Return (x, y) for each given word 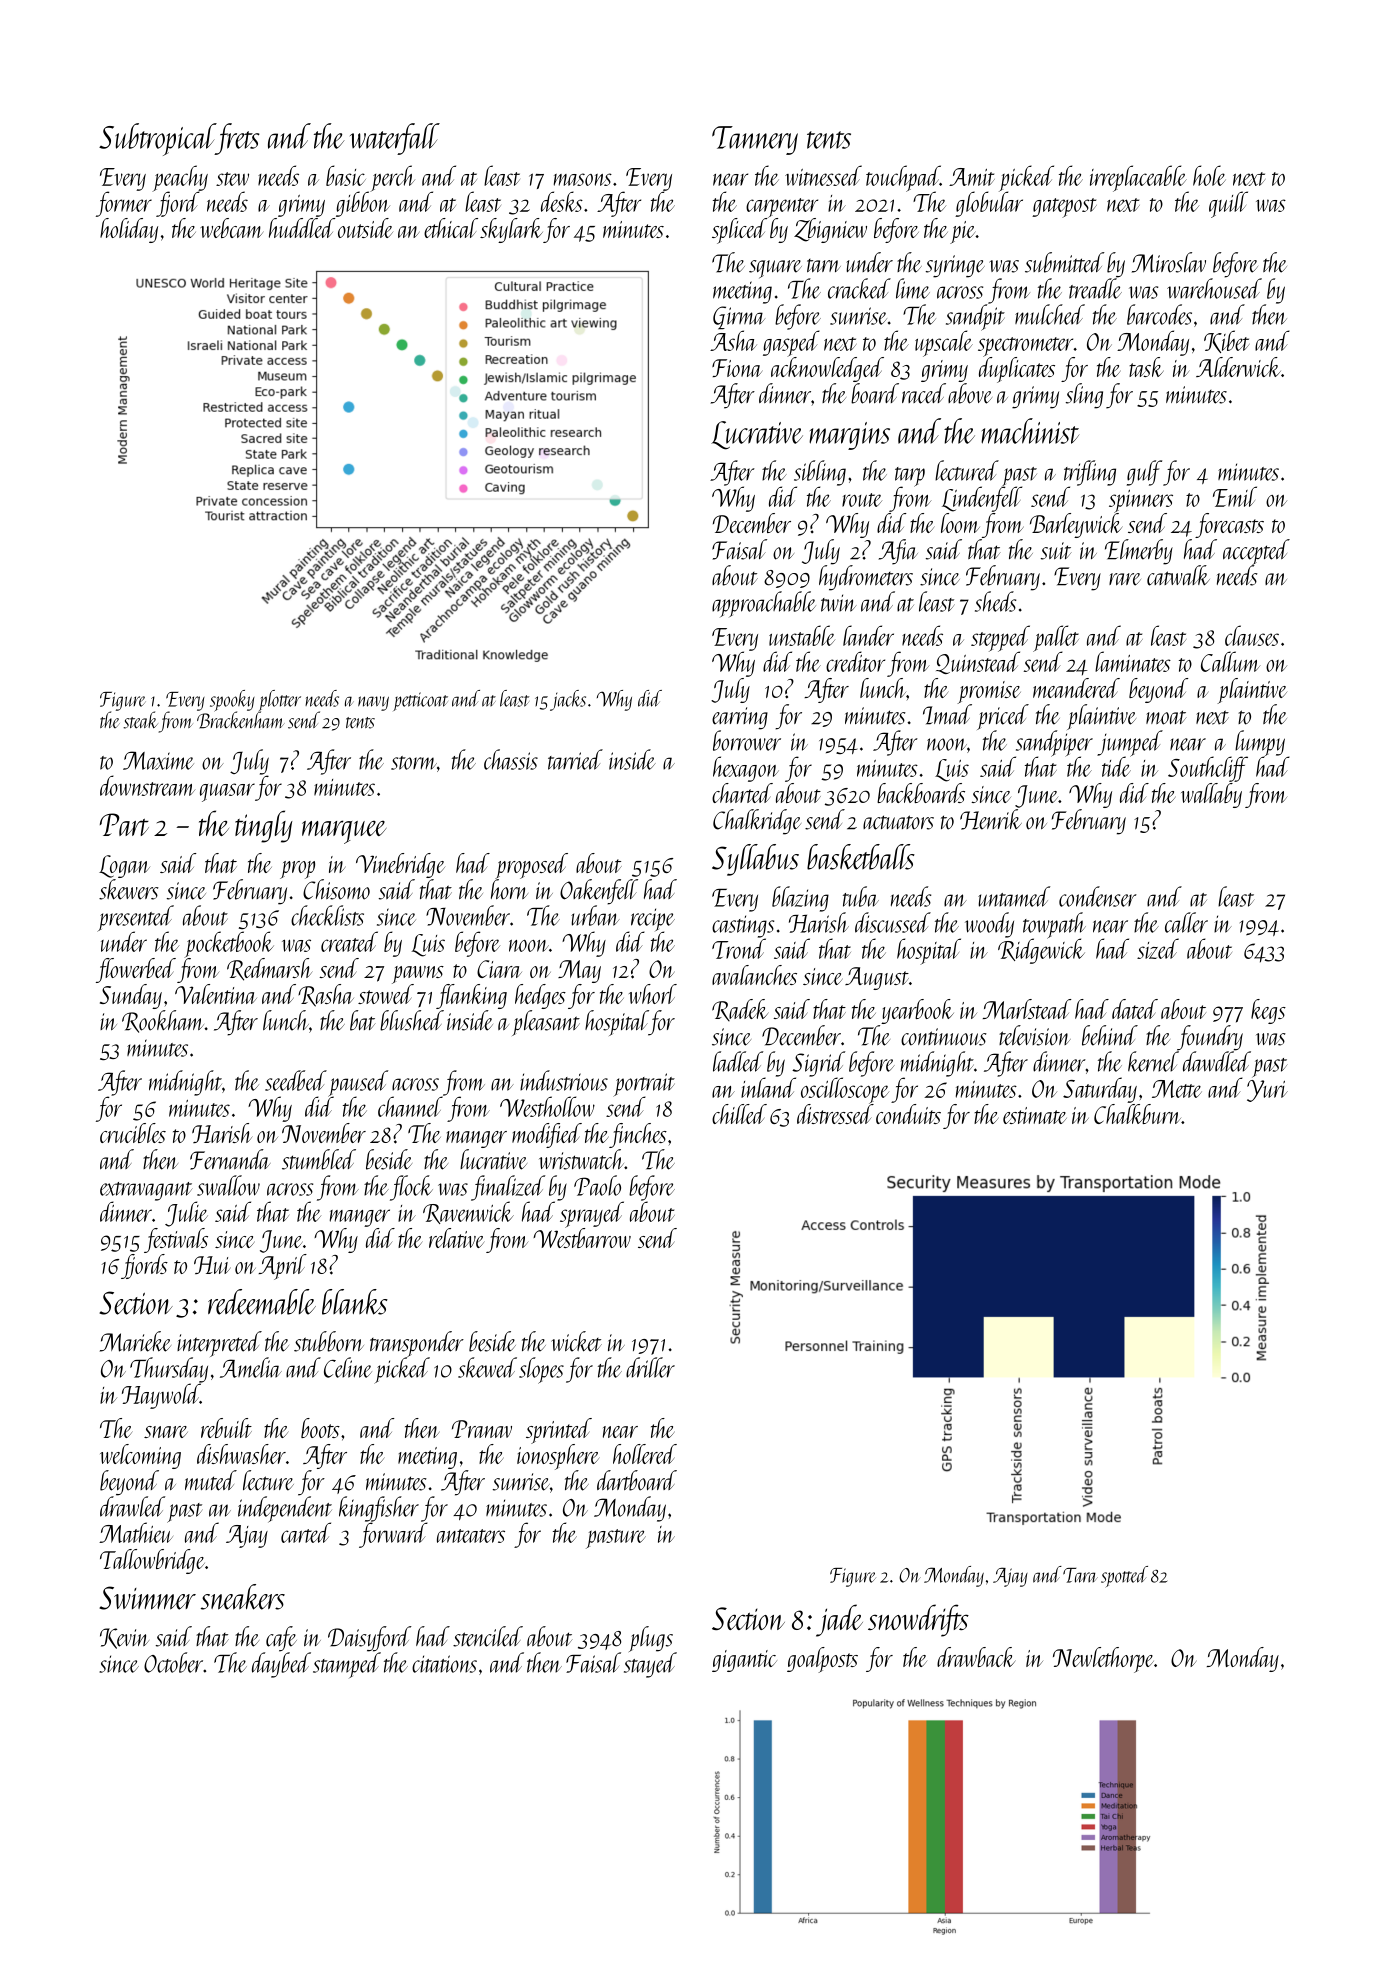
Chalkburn (1138, 1114)
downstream (147, 785)
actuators (898, 822)
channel (410, 1106)
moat (1166, 717)
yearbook (917, 1011)
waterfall (395, 139)
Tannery (755, 140)
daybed (281, 1665)
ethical (451, 228)
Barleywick (1076, 525)
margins (849, 436)
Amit (972, 177)
